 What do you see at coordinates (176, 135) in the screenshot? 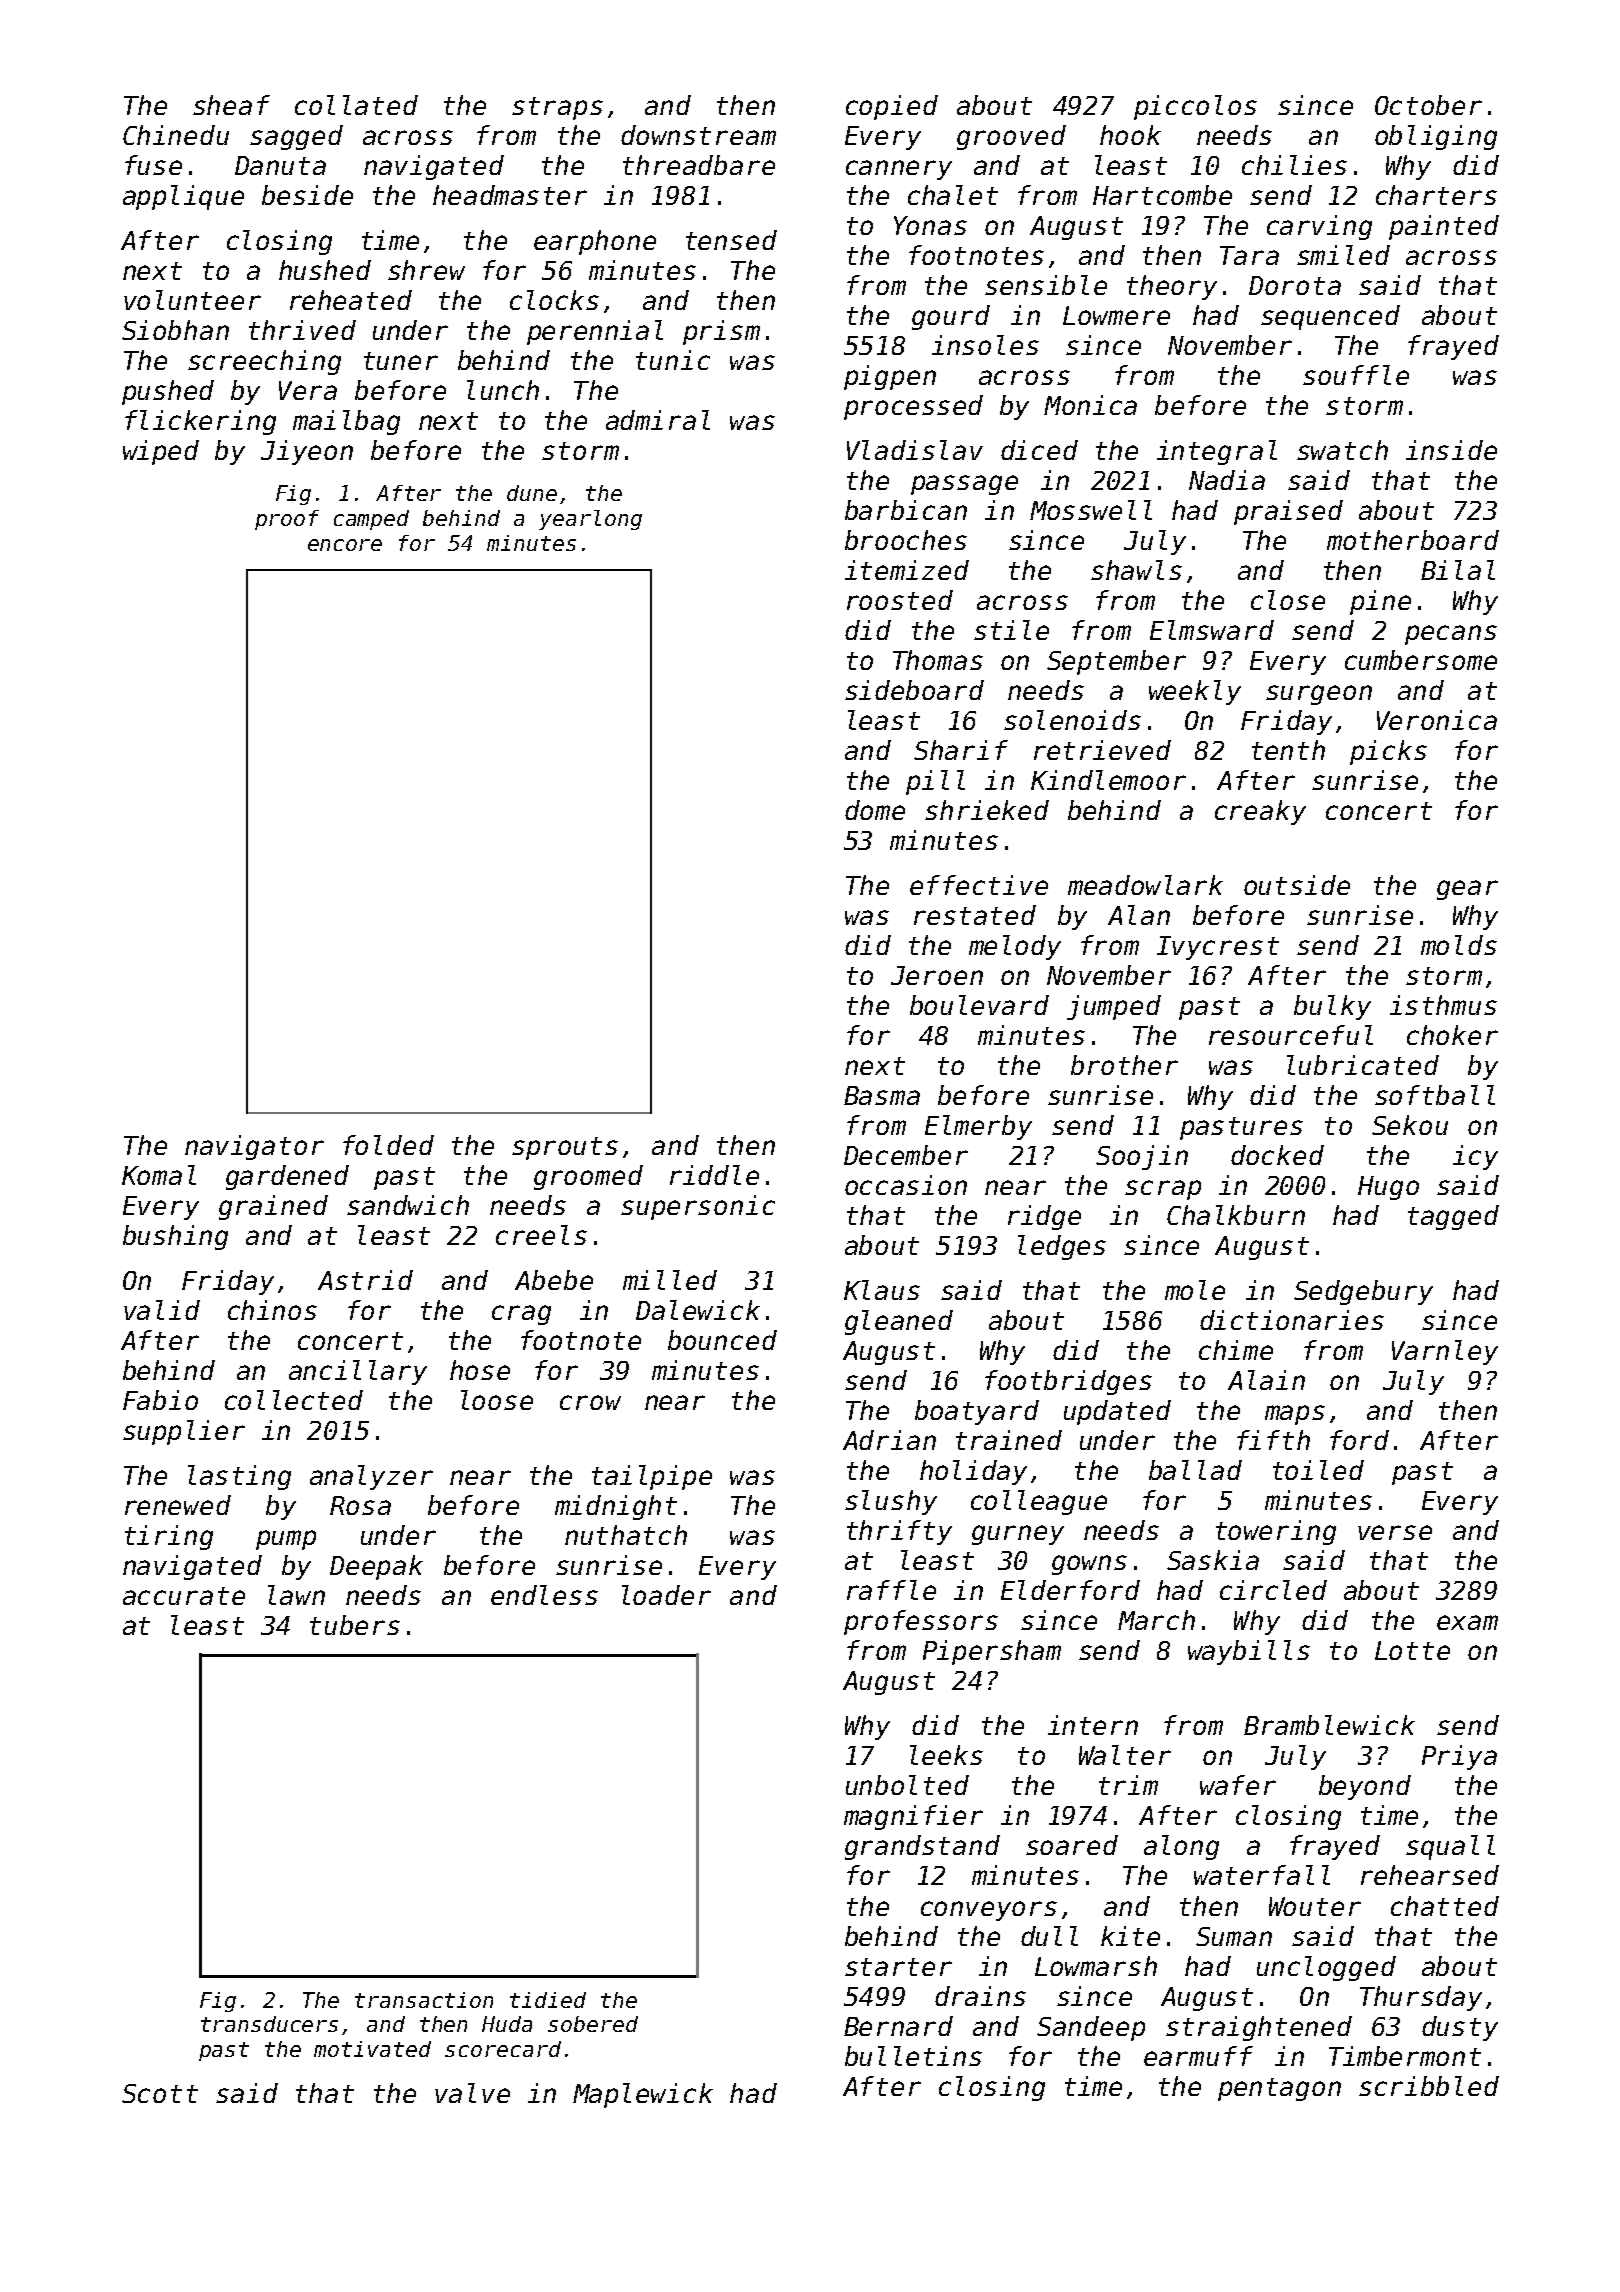
I see `Chinedu` at bounding box center [176, 135].
